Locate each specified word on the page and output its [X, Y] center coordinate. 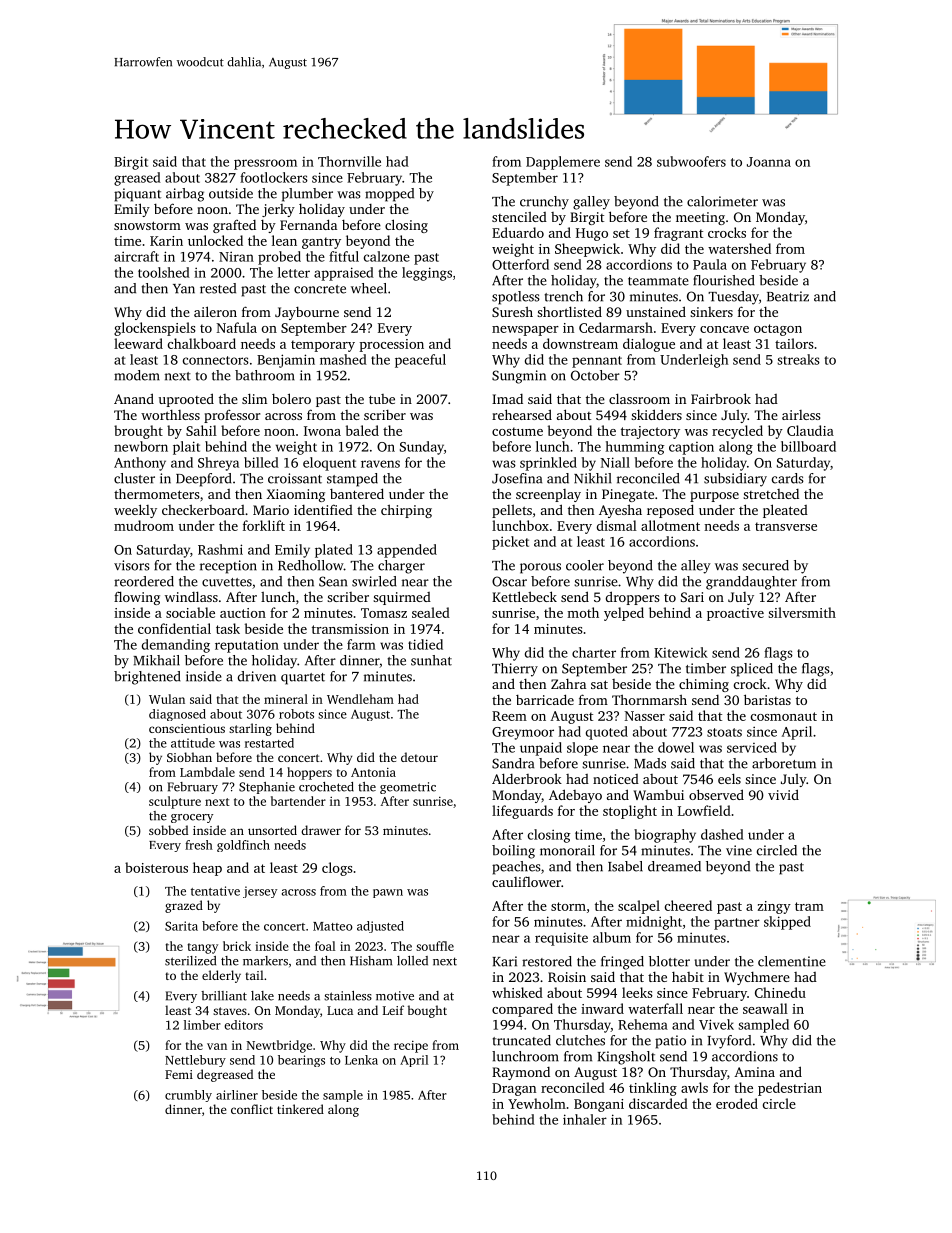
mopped [389, 195]
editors [243, 1025]
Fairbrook [721, 398]
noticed [616, 779]
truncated [521, 1040]
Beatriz [788, 296]
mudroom [144, 525]
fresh [199, 845]
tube [382, 399]
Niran [236, 256]
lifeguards [522, 812]
